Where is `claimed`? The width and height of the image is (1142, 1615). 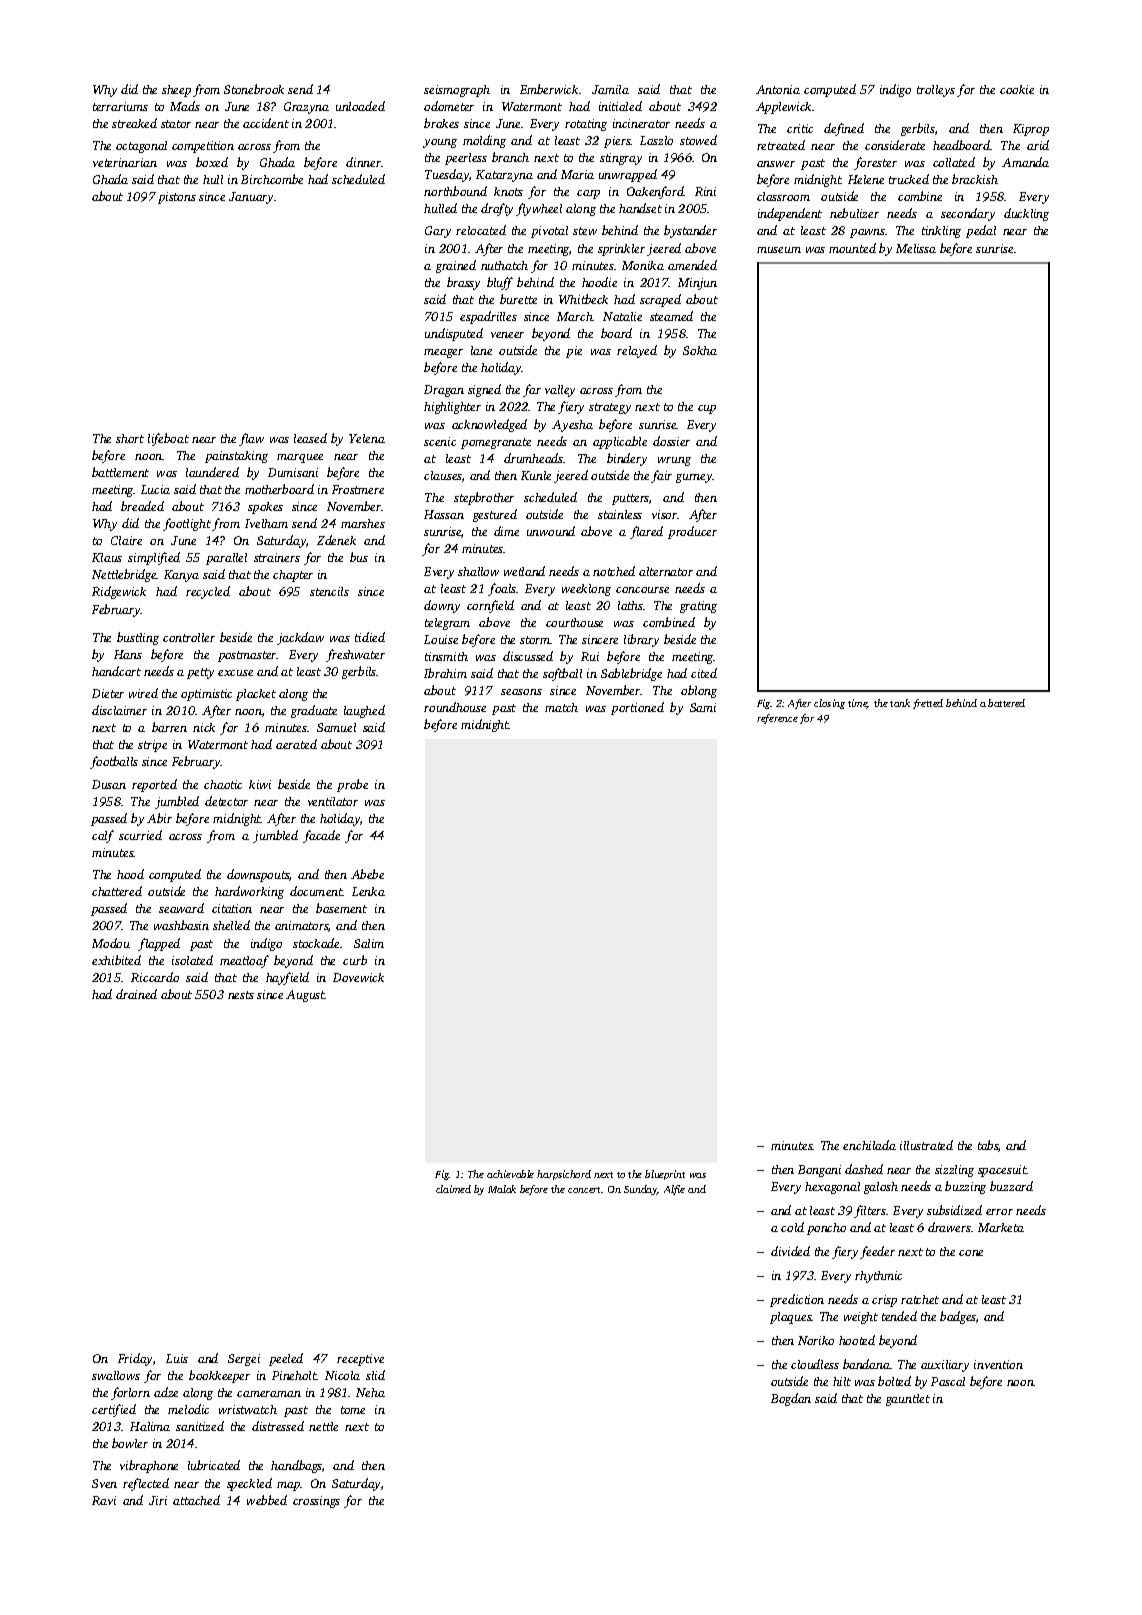
claimed is located at coordinates (453, 1189).
